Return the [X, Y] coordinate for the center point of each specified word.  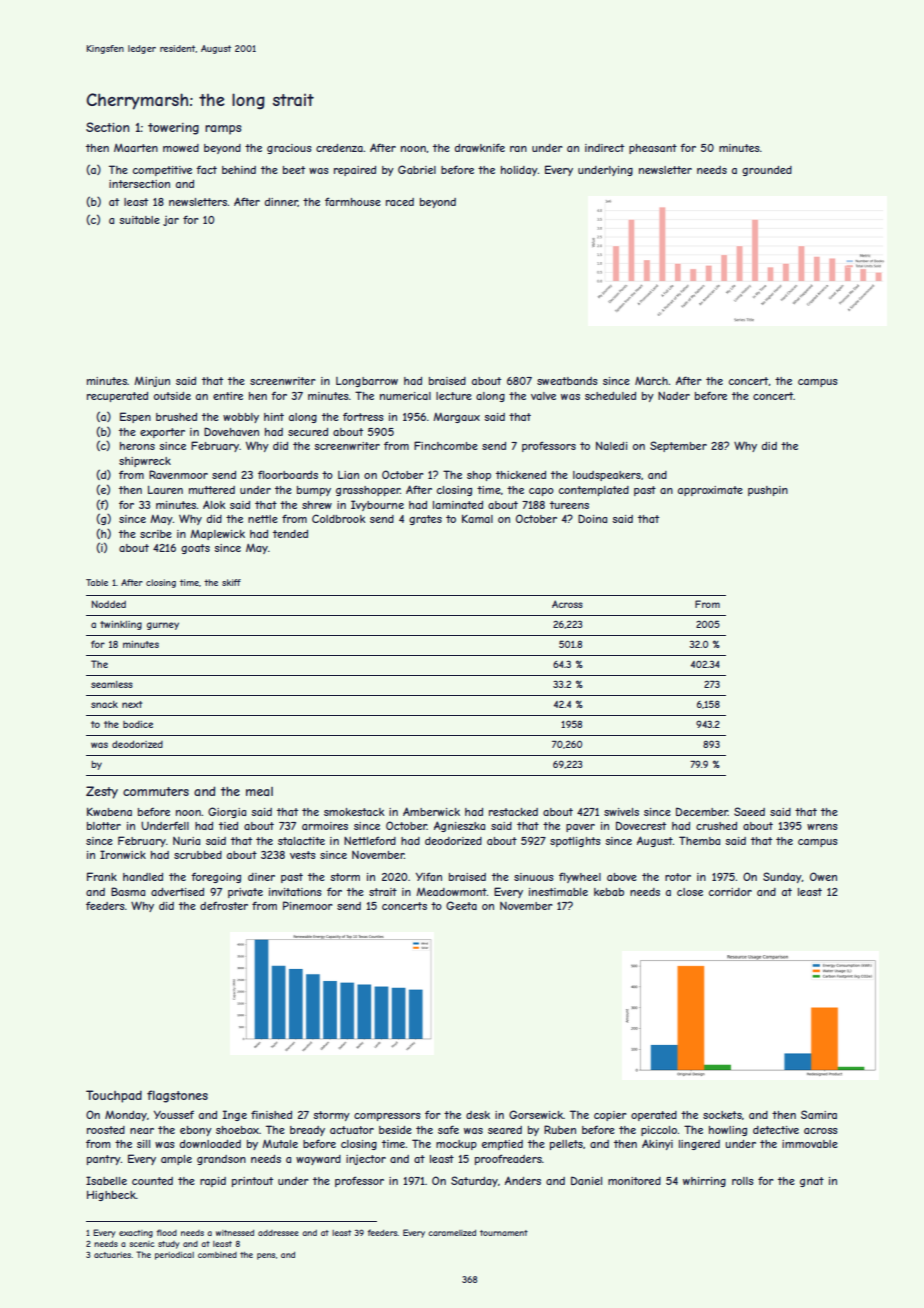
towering [173, 129]
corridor [730, 892]
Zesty [102, 792]
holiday [519, 171]
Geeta [461, 905]
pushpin [768, 491]
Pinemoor [308, 905]
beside [395, 1130]
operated [654, 1116]
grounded [767, 171]
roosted [106, 1130]
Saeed [749, 811]
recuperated [117, 397]
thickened [521, 475]
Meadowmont [451, 892]
